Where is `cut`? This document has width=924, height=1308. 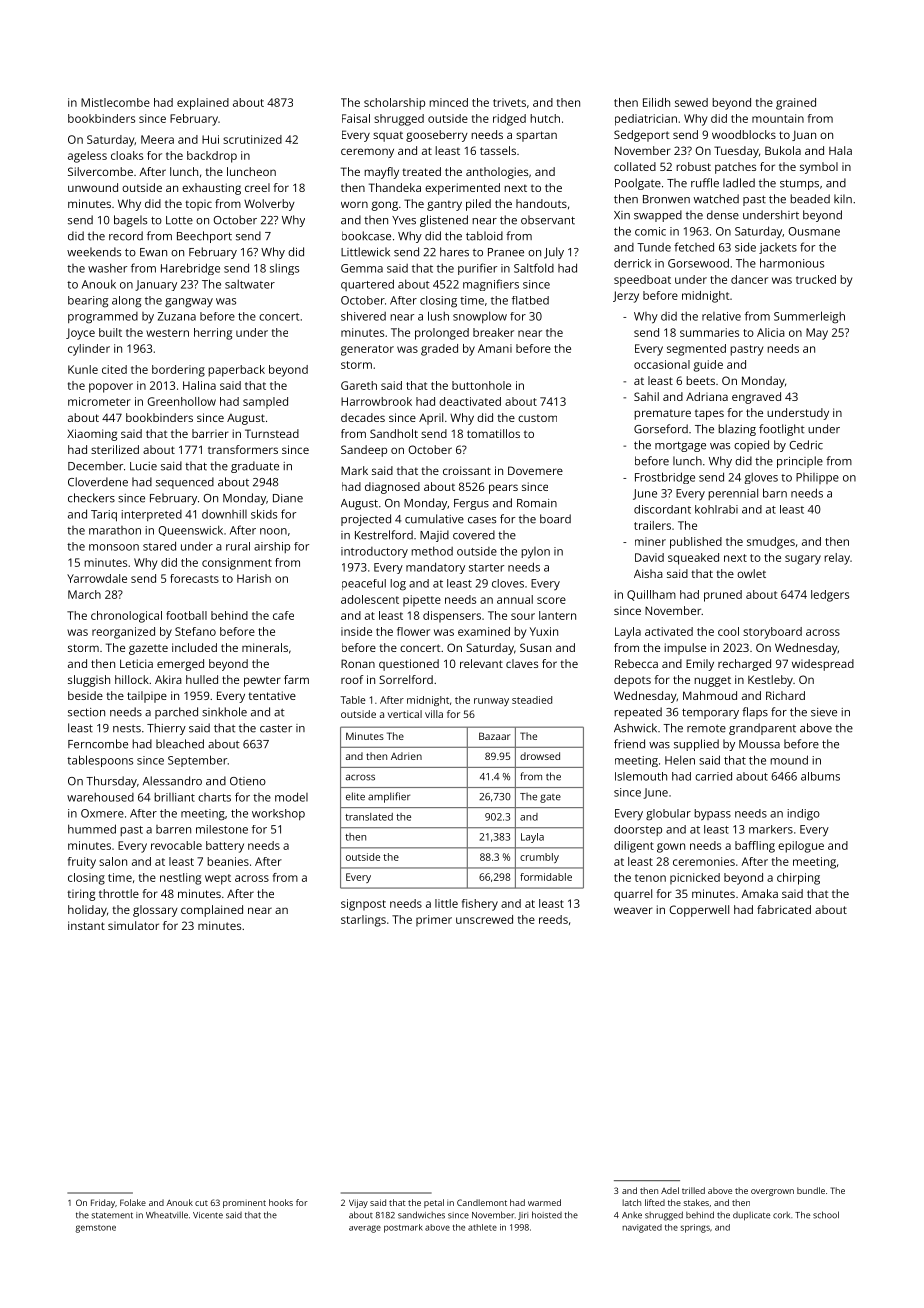 cut is located at coordinates (201, 1203).
